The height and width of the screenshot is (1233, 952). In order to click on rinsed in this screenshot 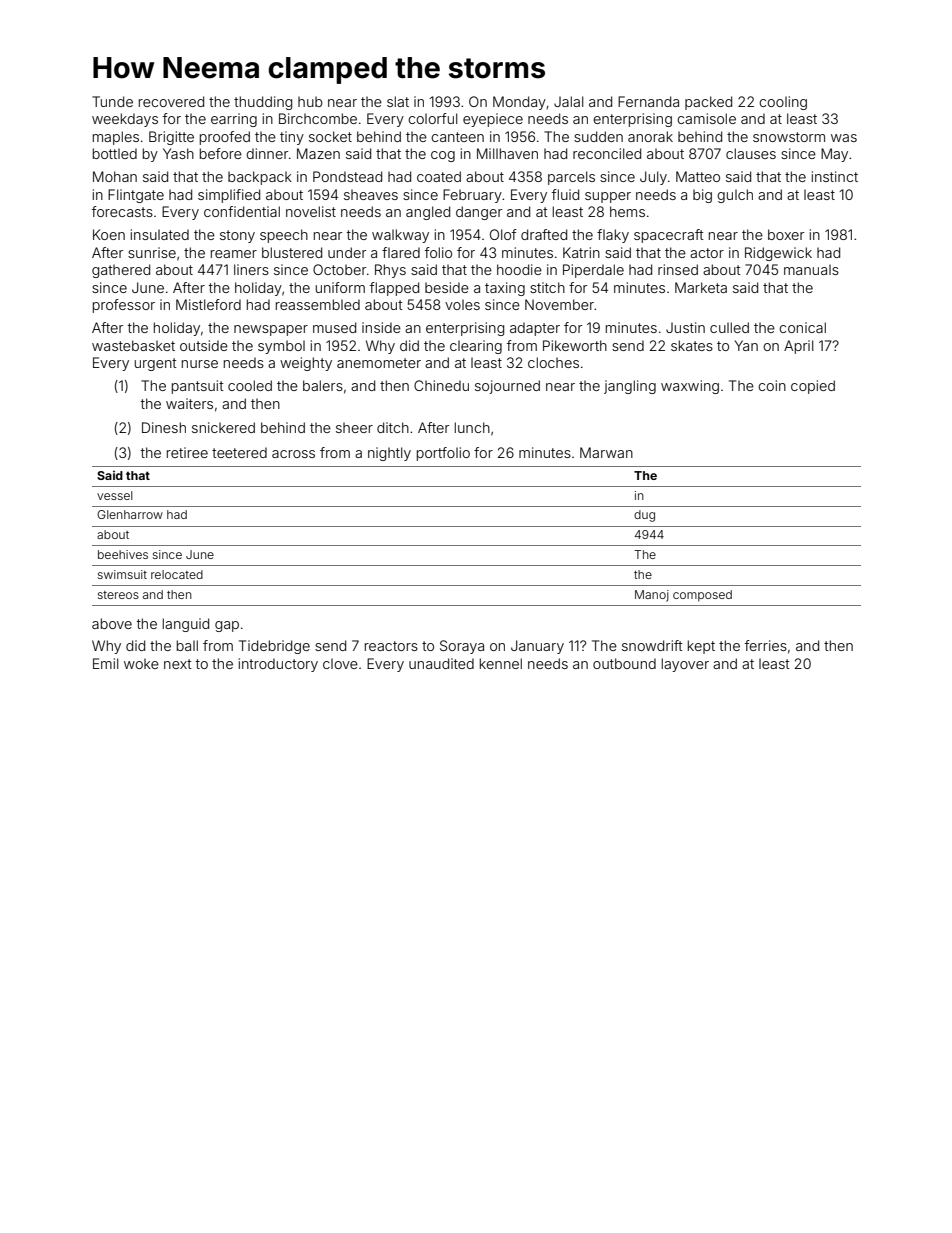, I will do `click(678, 269)`.
